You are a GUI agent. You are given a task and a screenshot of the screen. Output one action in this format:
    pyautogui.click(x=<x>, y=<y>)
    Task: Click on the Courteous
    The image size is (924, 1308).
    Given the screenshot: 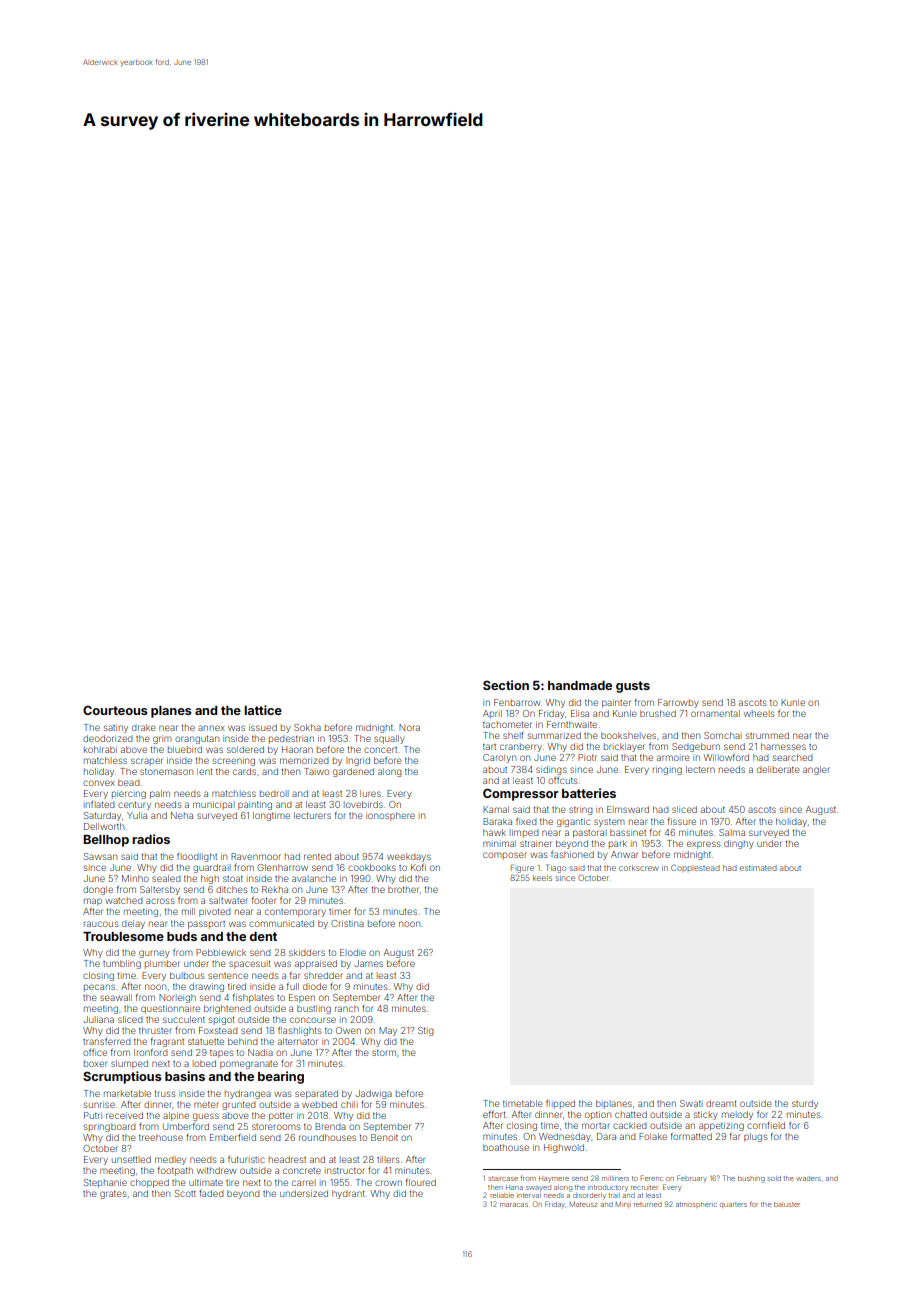 What is the action you would take?
    pyautogui.click(x=115, y=710)
